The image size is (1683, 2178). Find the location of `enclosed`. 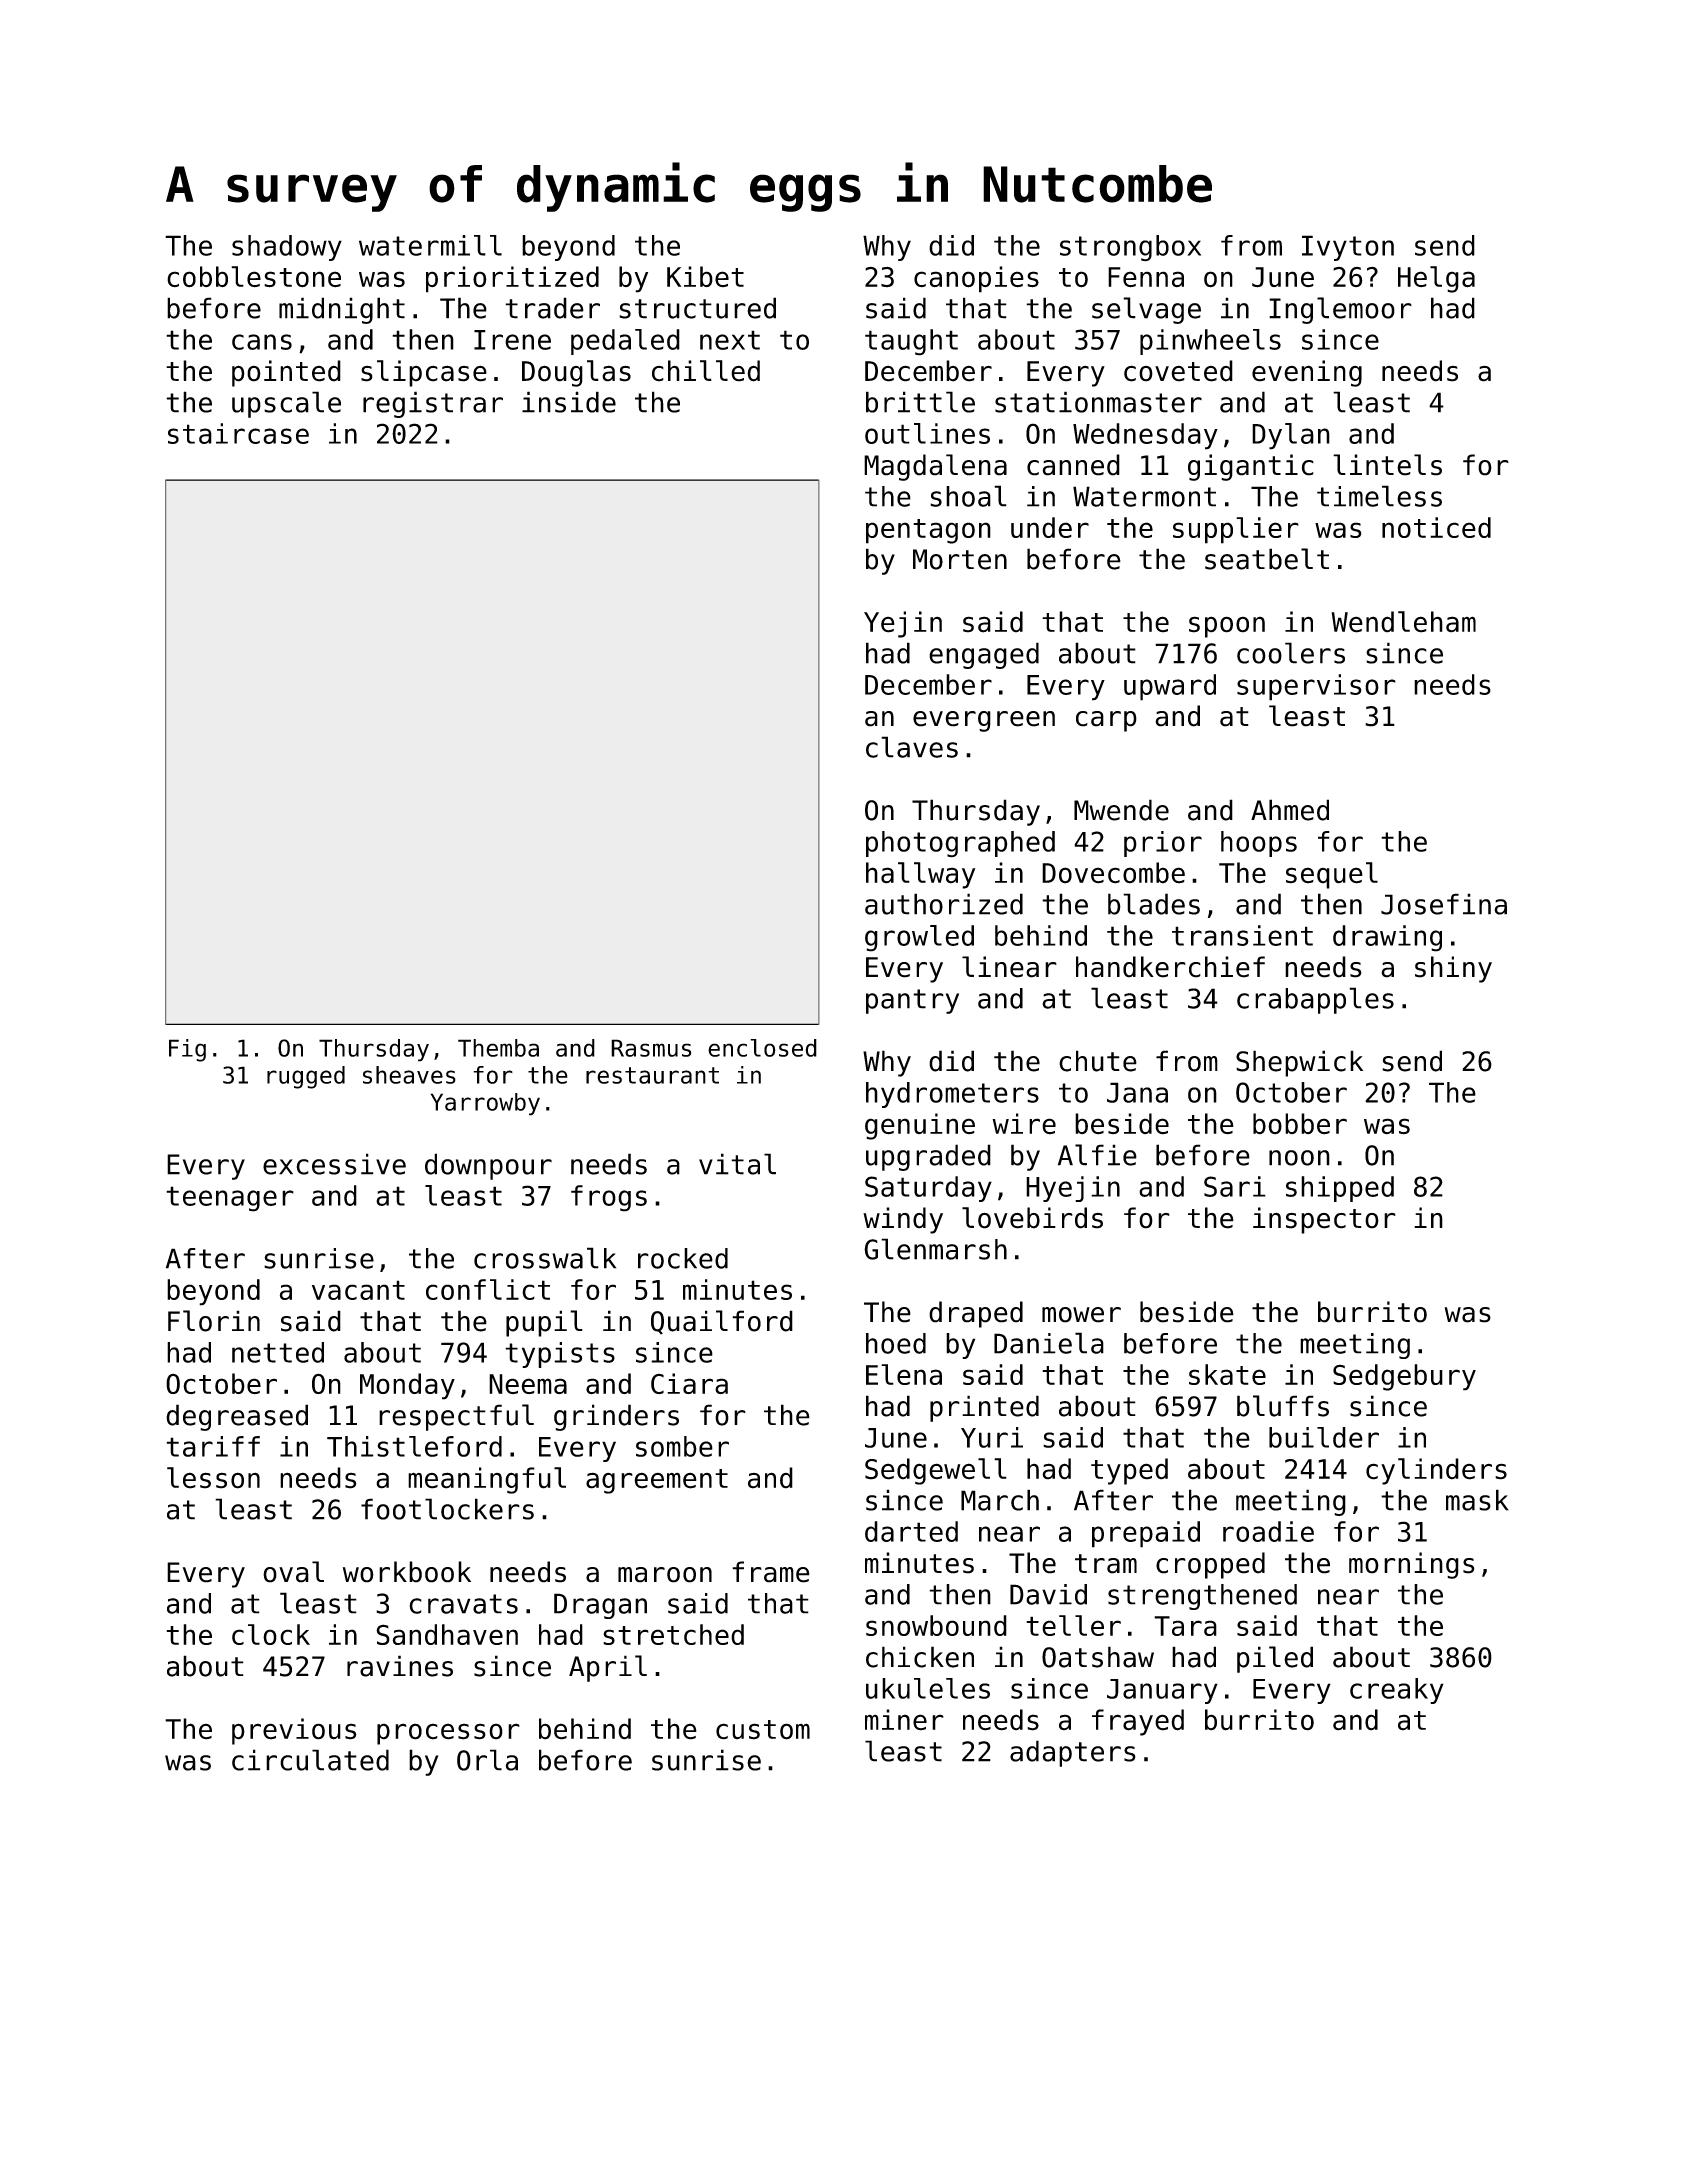

enclosed is located at coordinates (762, 1048).
